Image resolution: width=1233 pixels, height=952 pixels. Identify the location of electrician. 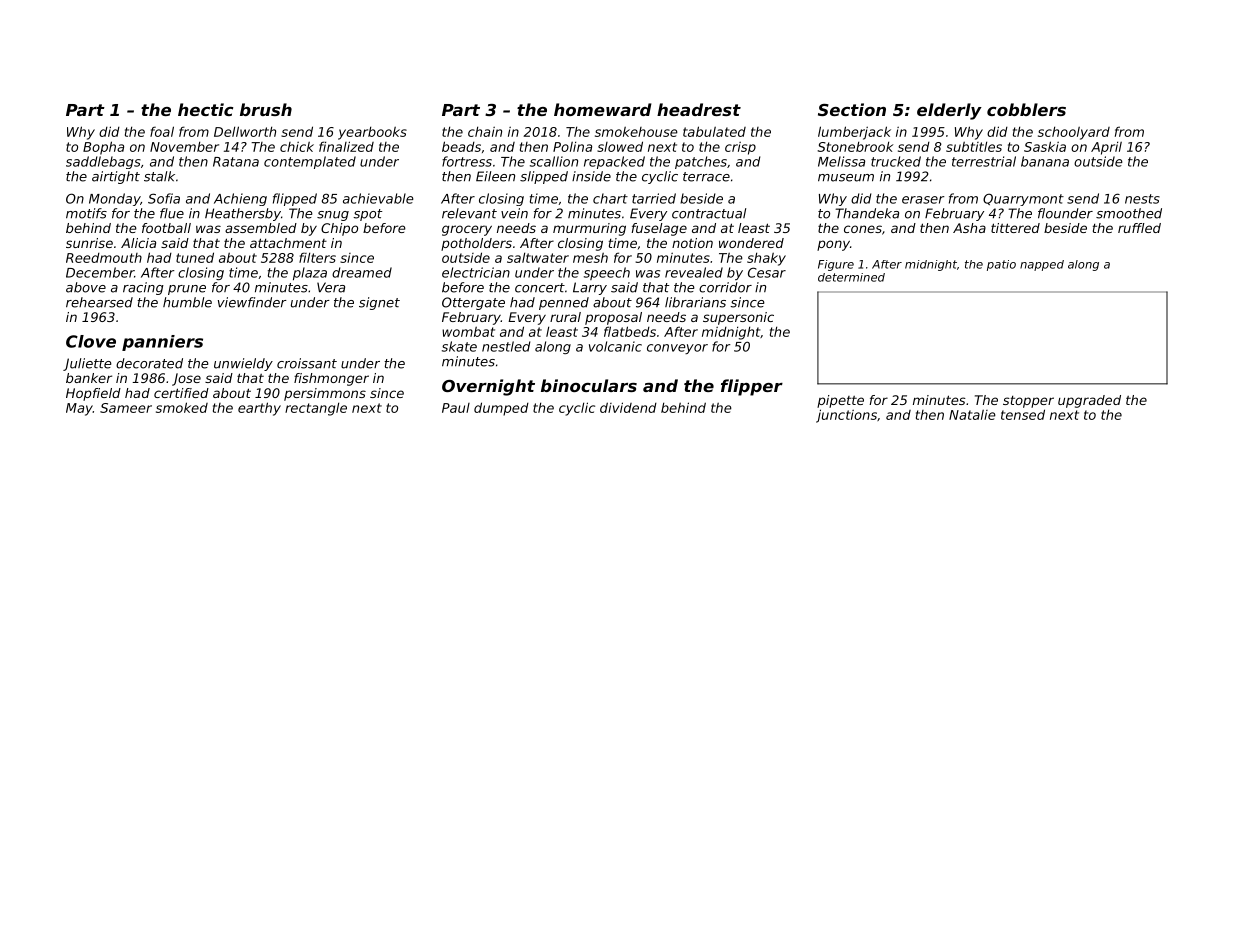
(476, 272).
